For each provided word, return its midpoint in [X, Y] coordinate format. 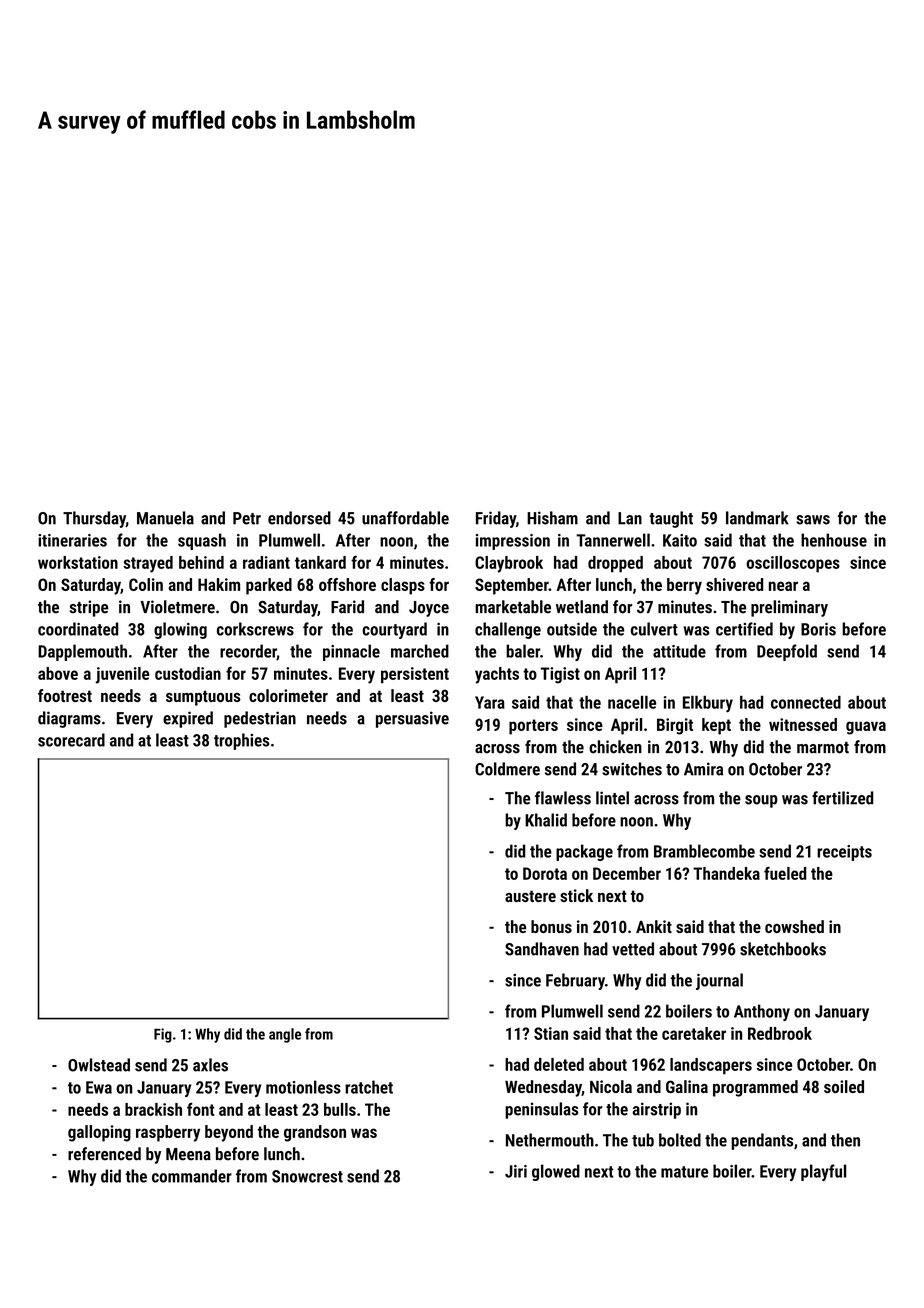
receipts [844, 853]
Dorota [545, 873]
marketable [513, 607]
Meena [188, 1154]
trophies [242, 741]
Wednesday [543, 1088]
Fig [163, 1035]
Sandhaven [542, 949]
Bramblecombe [704, 851]
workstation [78, 562]
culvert [654, 629]
